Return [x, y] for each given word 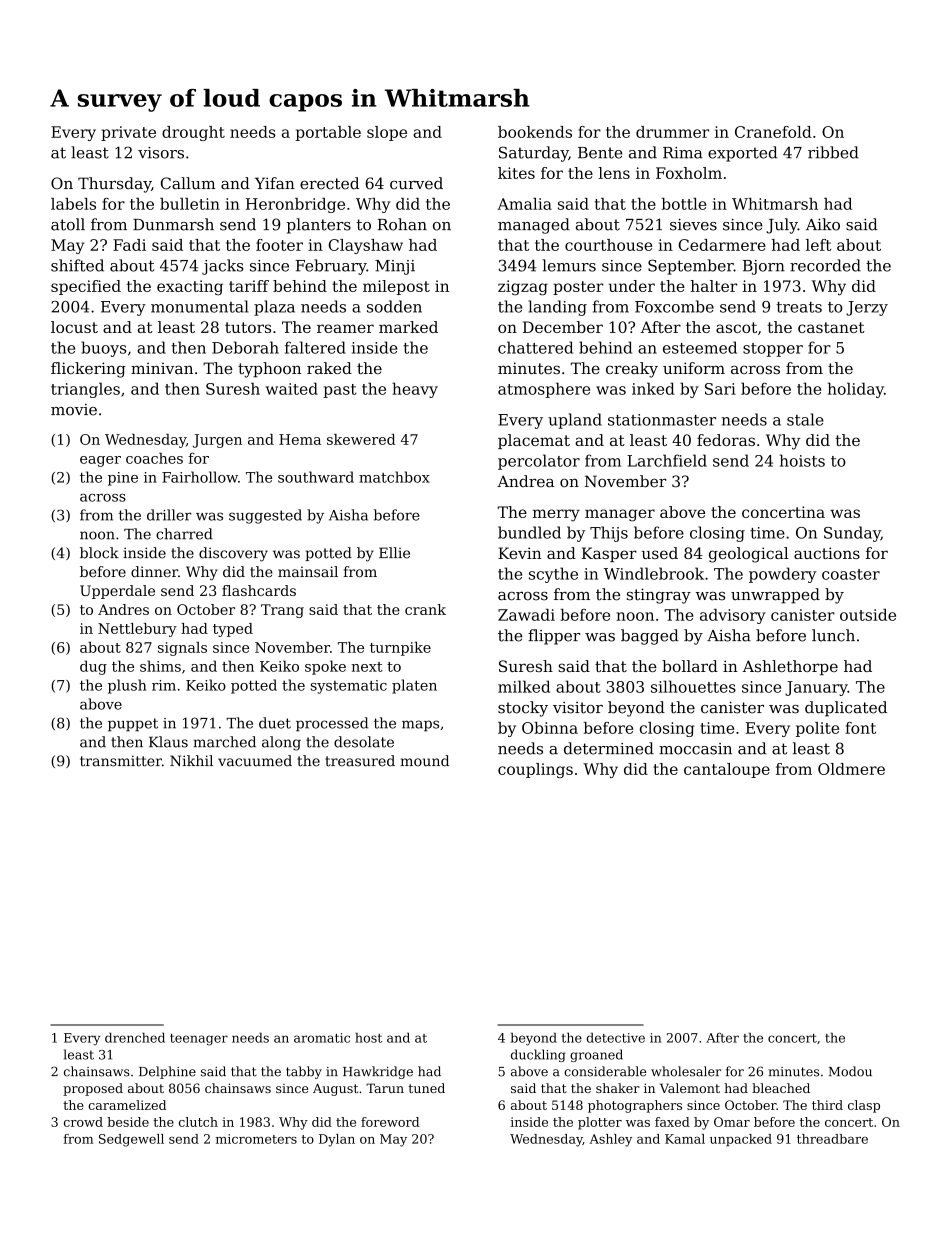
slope [387, 133]
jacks [222, 267]
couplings [535, 770]
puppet [133, 725]
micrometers [256, 1139]
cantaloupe [727, 770]
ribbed [833, 152]
